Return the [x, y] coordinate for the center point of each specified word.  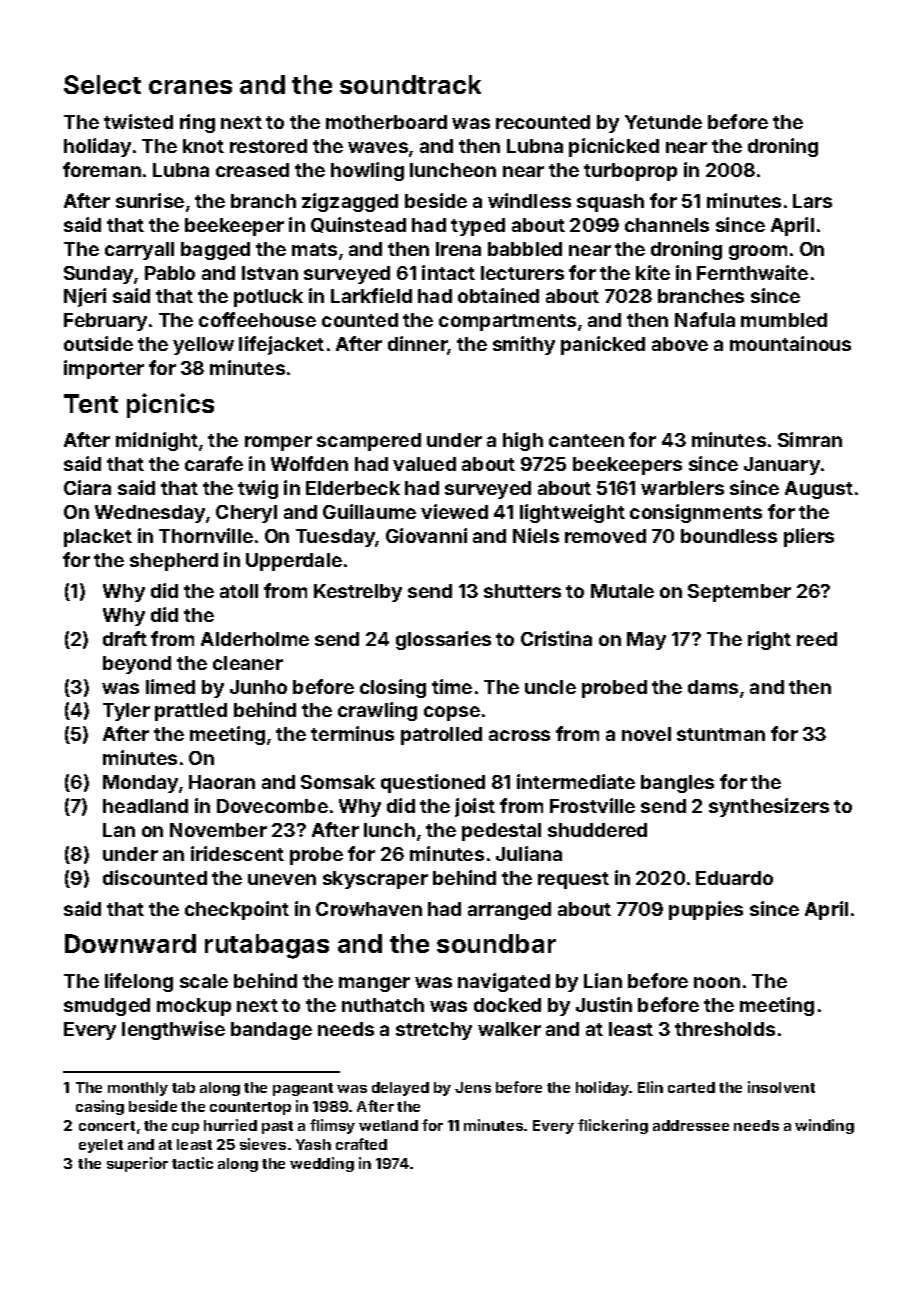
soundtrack [410, 84]
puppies [706, 910]
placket [98, 538]
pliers [809, 537]
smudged [107, 1007]
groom [758, 252]
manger [374, 984]
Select [102, 84]
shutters [522, 591]
